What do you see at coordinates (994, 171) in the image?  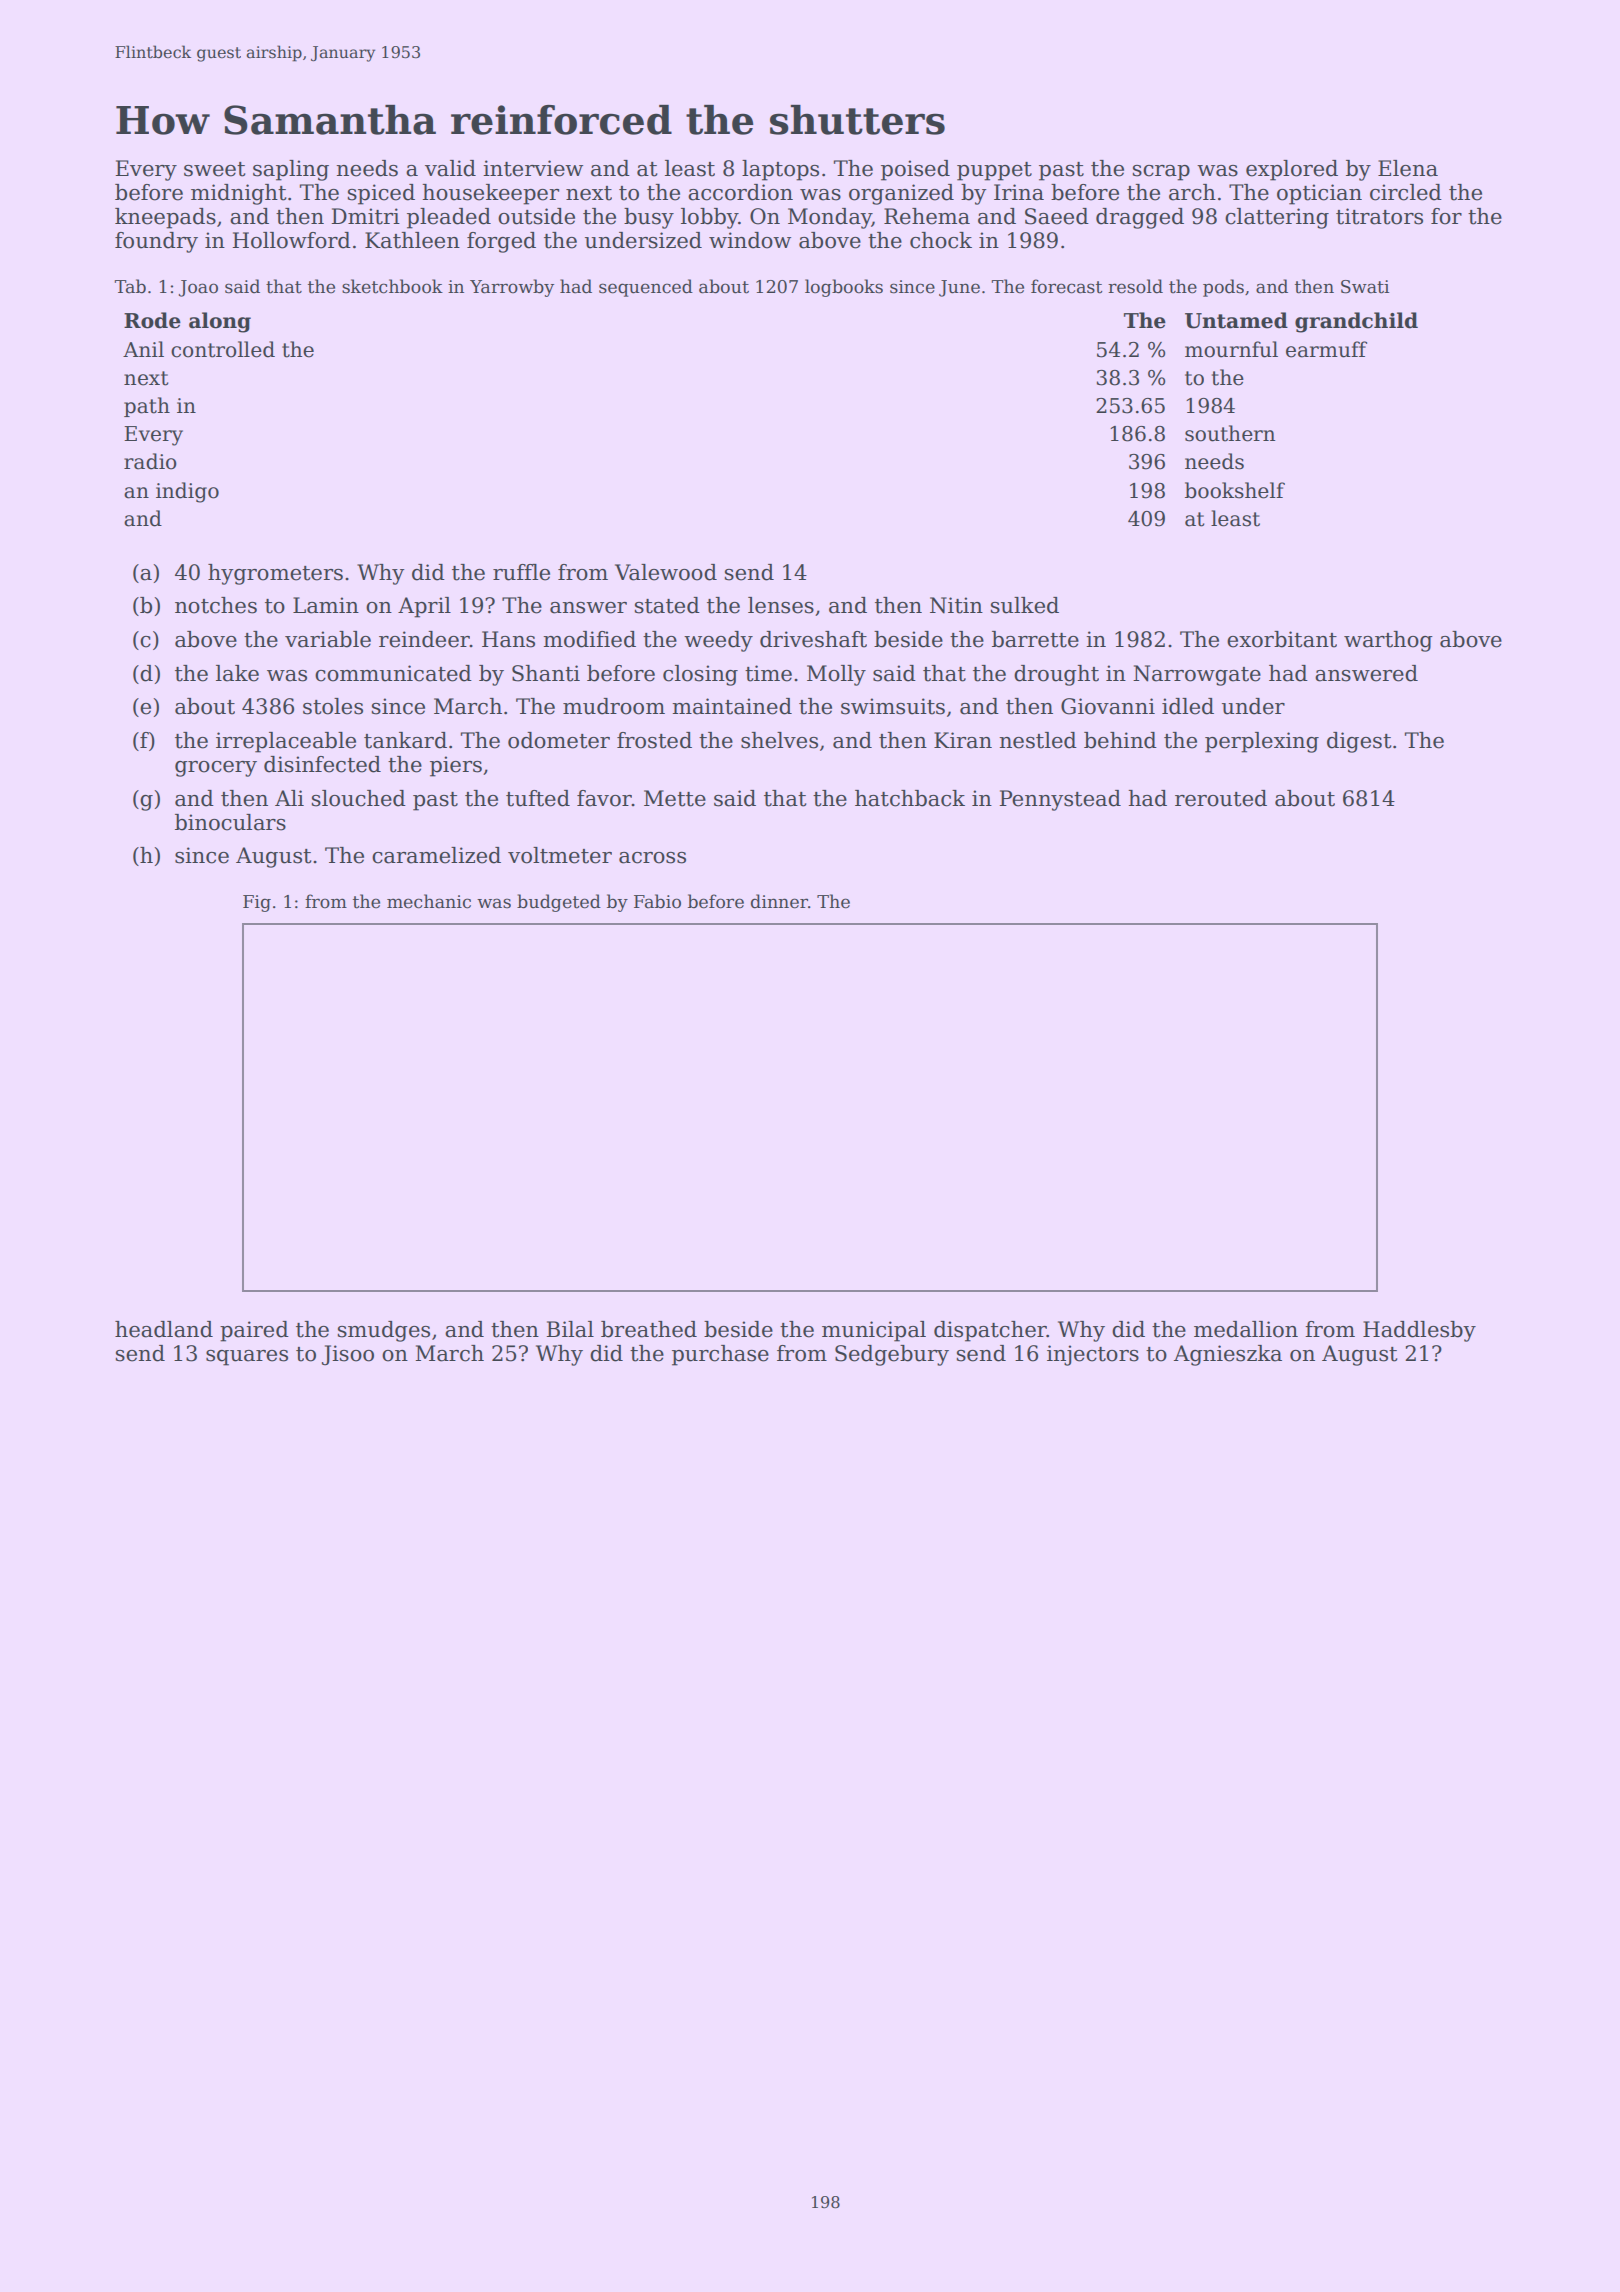 I see `puppet` at bounding box center [994, 171].
